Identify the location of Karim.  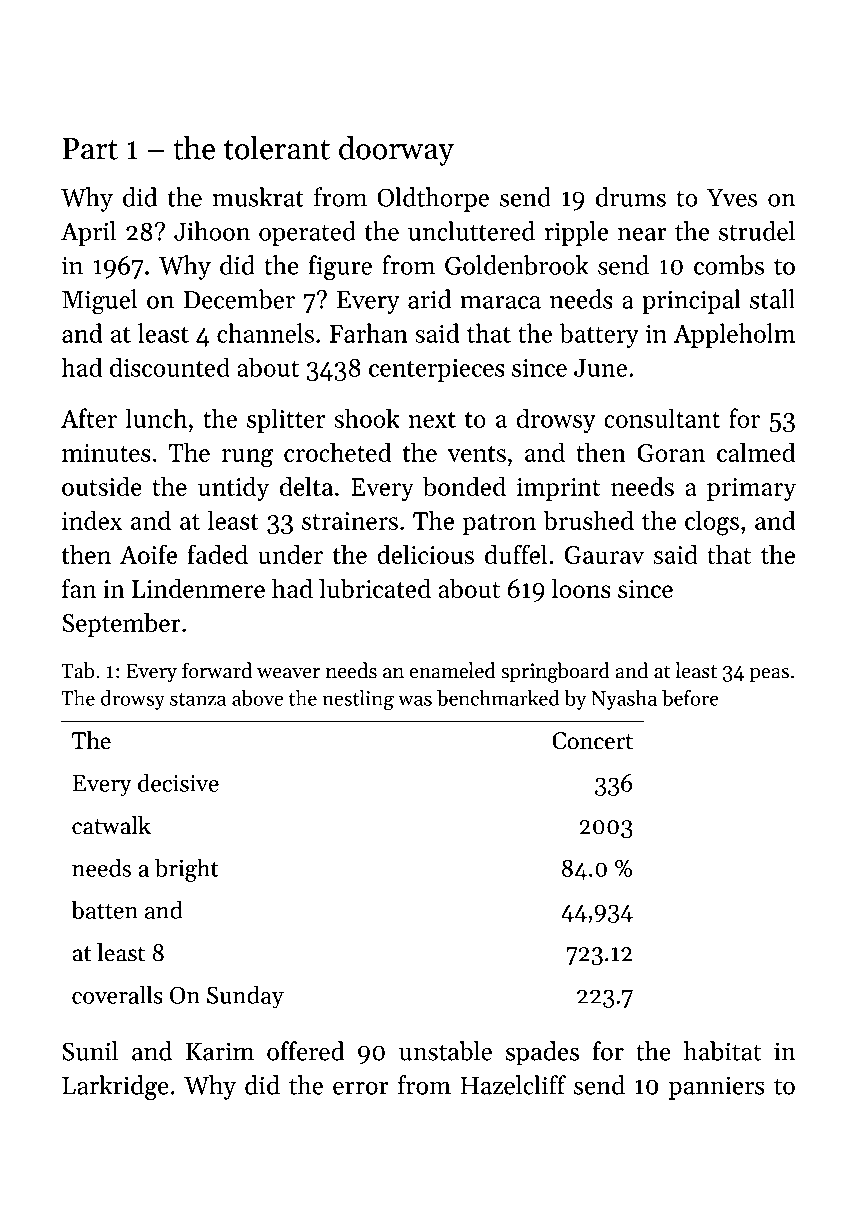
(220, 1051).
